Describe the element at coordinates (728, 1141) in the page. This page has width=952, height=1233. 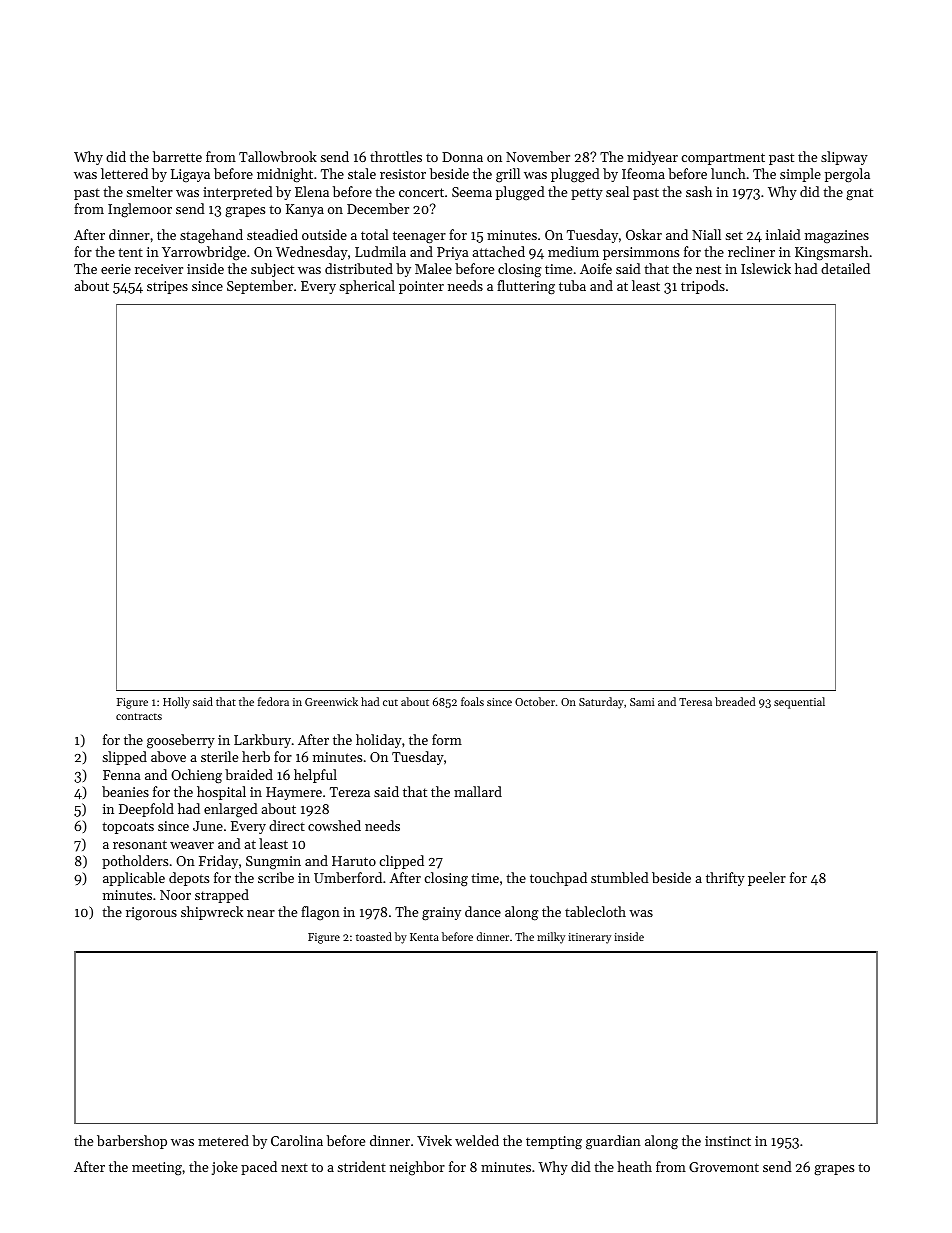
I see `instinct` at that location.
